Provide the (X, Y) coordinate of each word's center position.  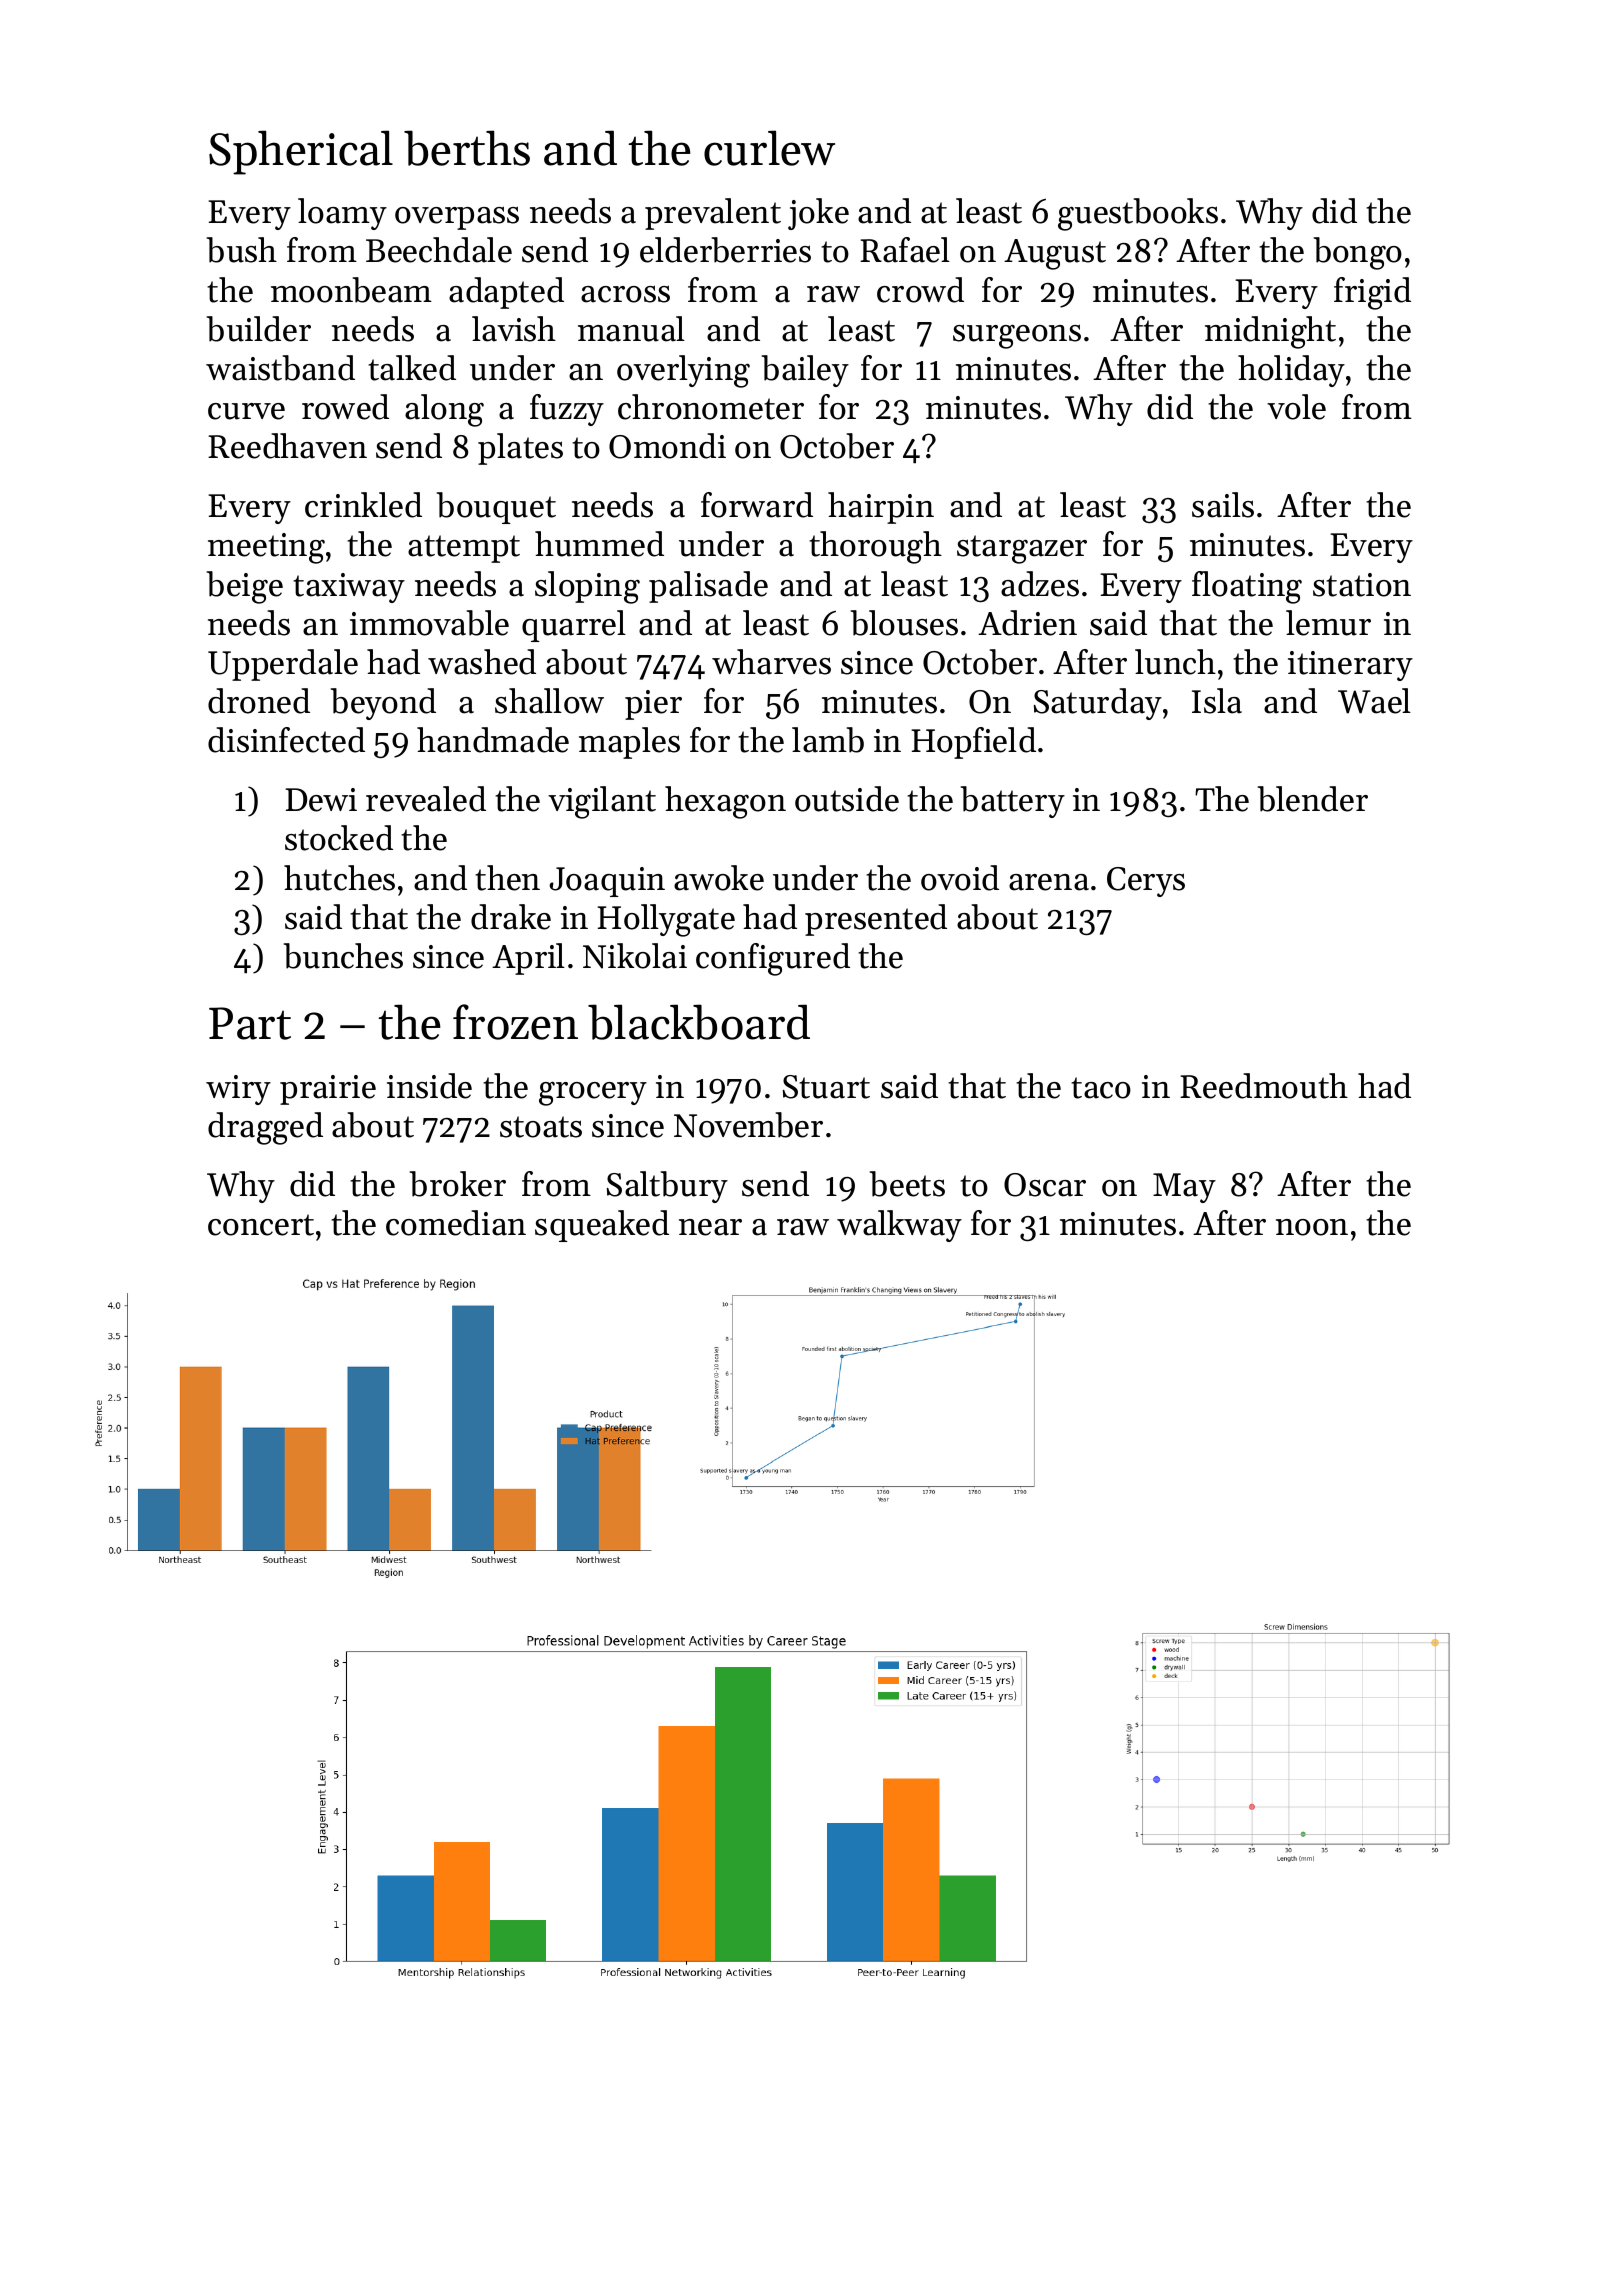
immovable (429, 623)
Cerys (1146, 882)
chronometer (711, 407)
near (710, 1227)
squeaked (602, 1226)
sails (1223, 505)
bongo (1358, 253)
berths (467, 148)
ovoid (960, 878)
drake (511, 917)
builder (259, 329)
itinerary (1350, 666)
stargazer (1022, 549)
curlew (769, 148)
